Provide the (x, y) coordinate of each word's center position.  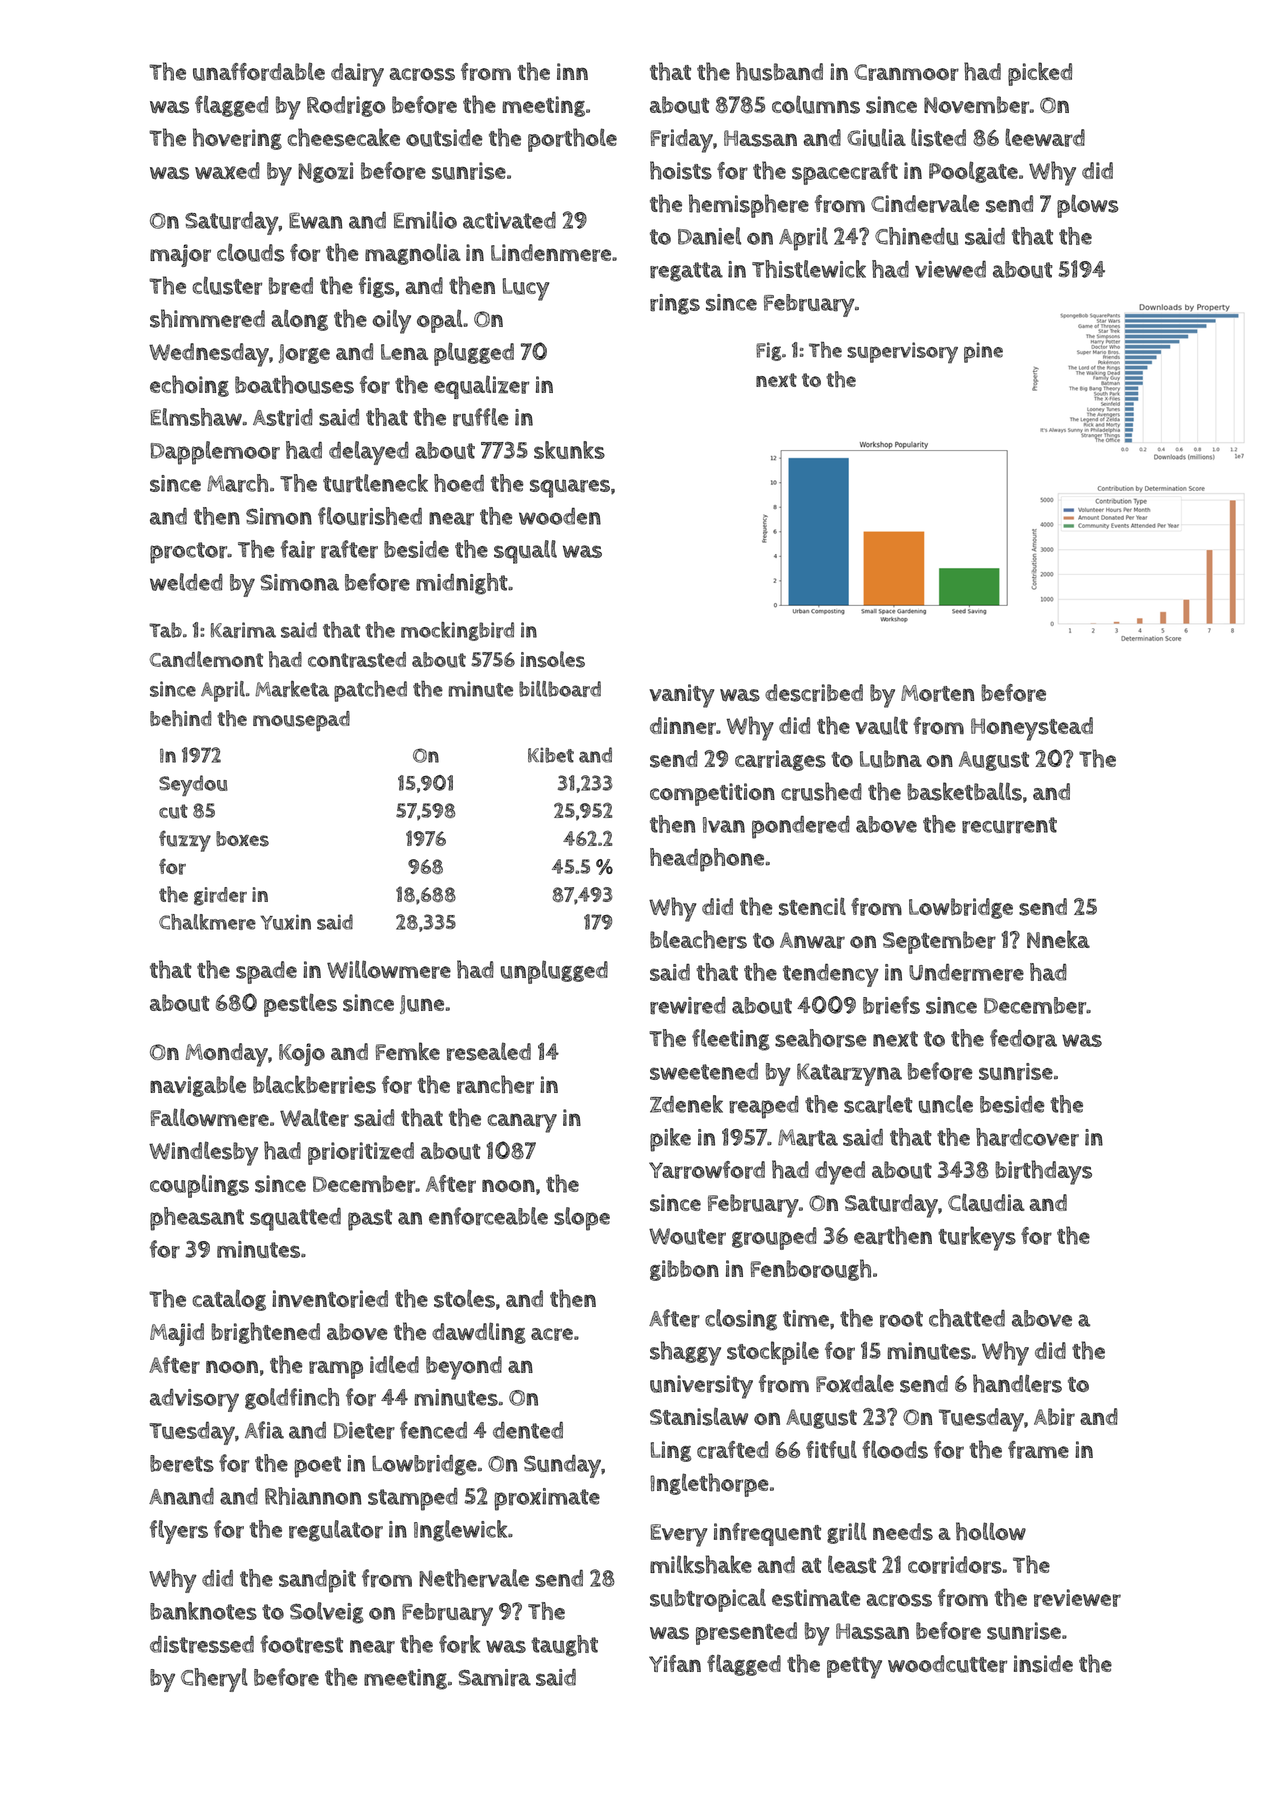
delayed (369, 453)
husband (779, 71)
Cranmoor (906, 72)
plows (1088, 206)
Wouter (687, 1236)
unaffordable (259, 71)
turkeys (977, 1238)
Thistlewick (809, 269)
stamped (413, 1499)
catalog (229, 1300)
